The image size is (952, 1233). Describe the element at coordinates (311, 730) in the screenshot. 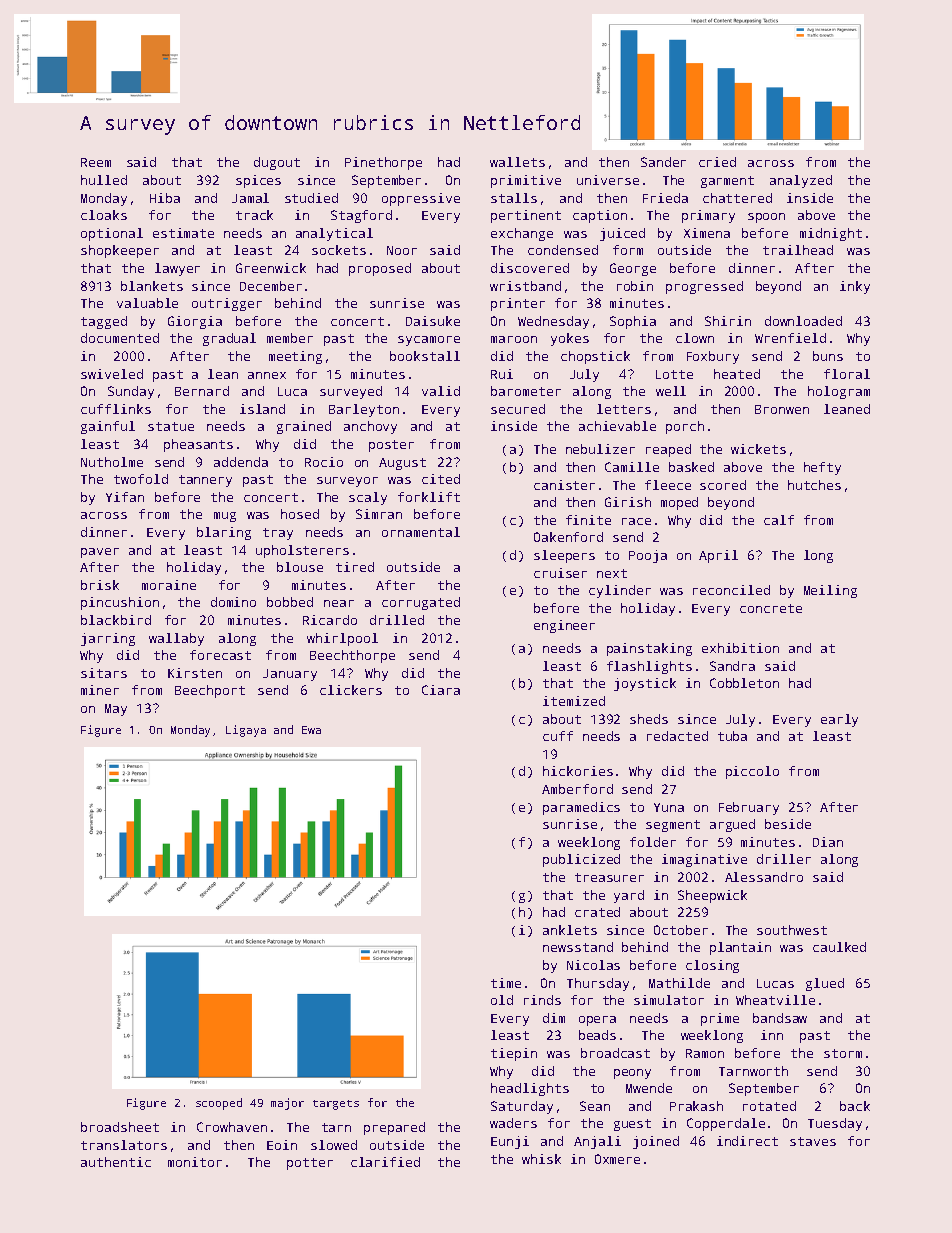

I see `Ewa` at that location.
